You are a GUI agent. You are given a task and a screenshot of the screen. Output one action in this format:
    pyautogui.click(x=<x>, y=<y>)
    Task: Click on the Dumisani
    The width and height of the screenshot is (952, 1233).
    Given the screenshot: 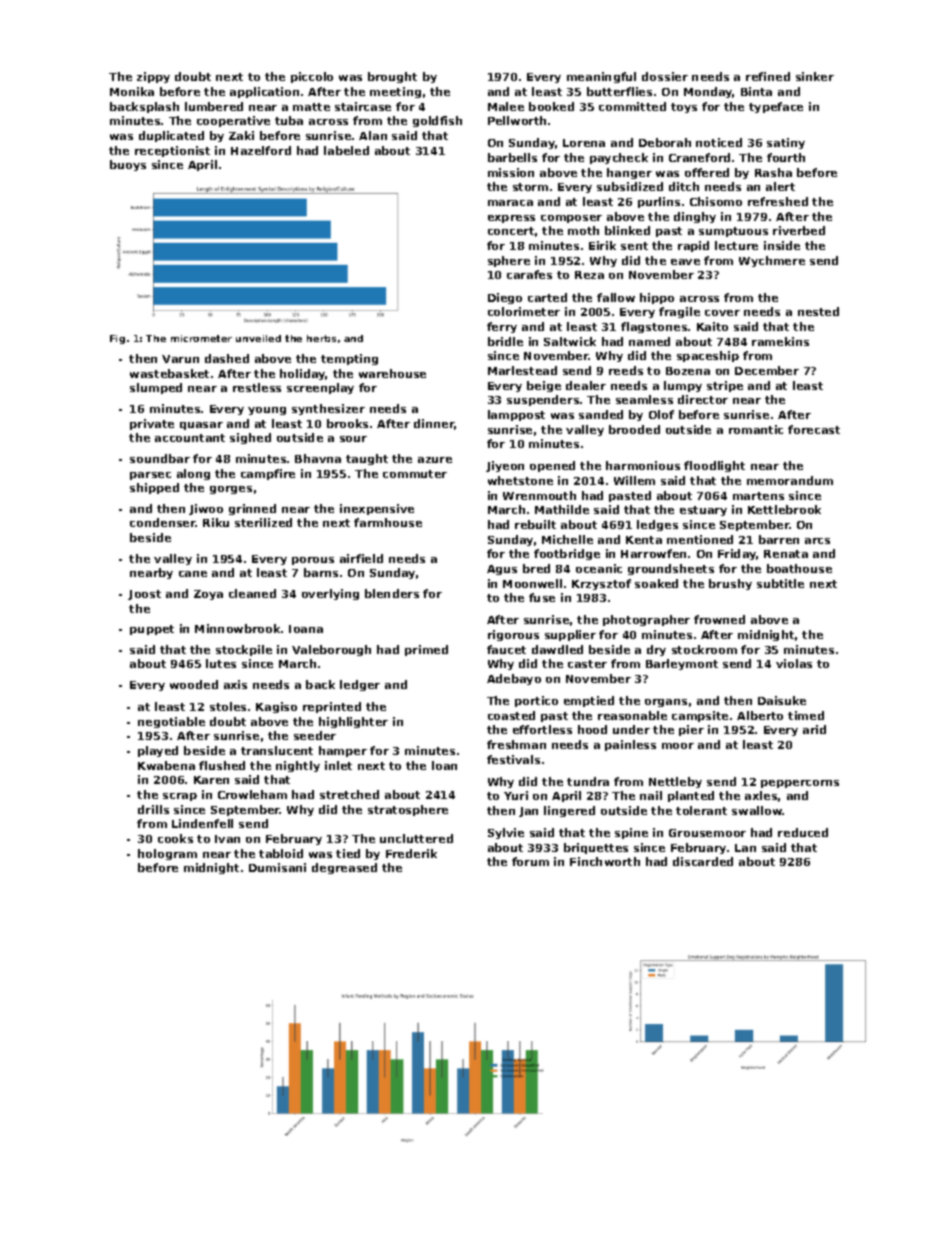 What is the action you would take?
    pyautogui.click(x=277, y=867)
